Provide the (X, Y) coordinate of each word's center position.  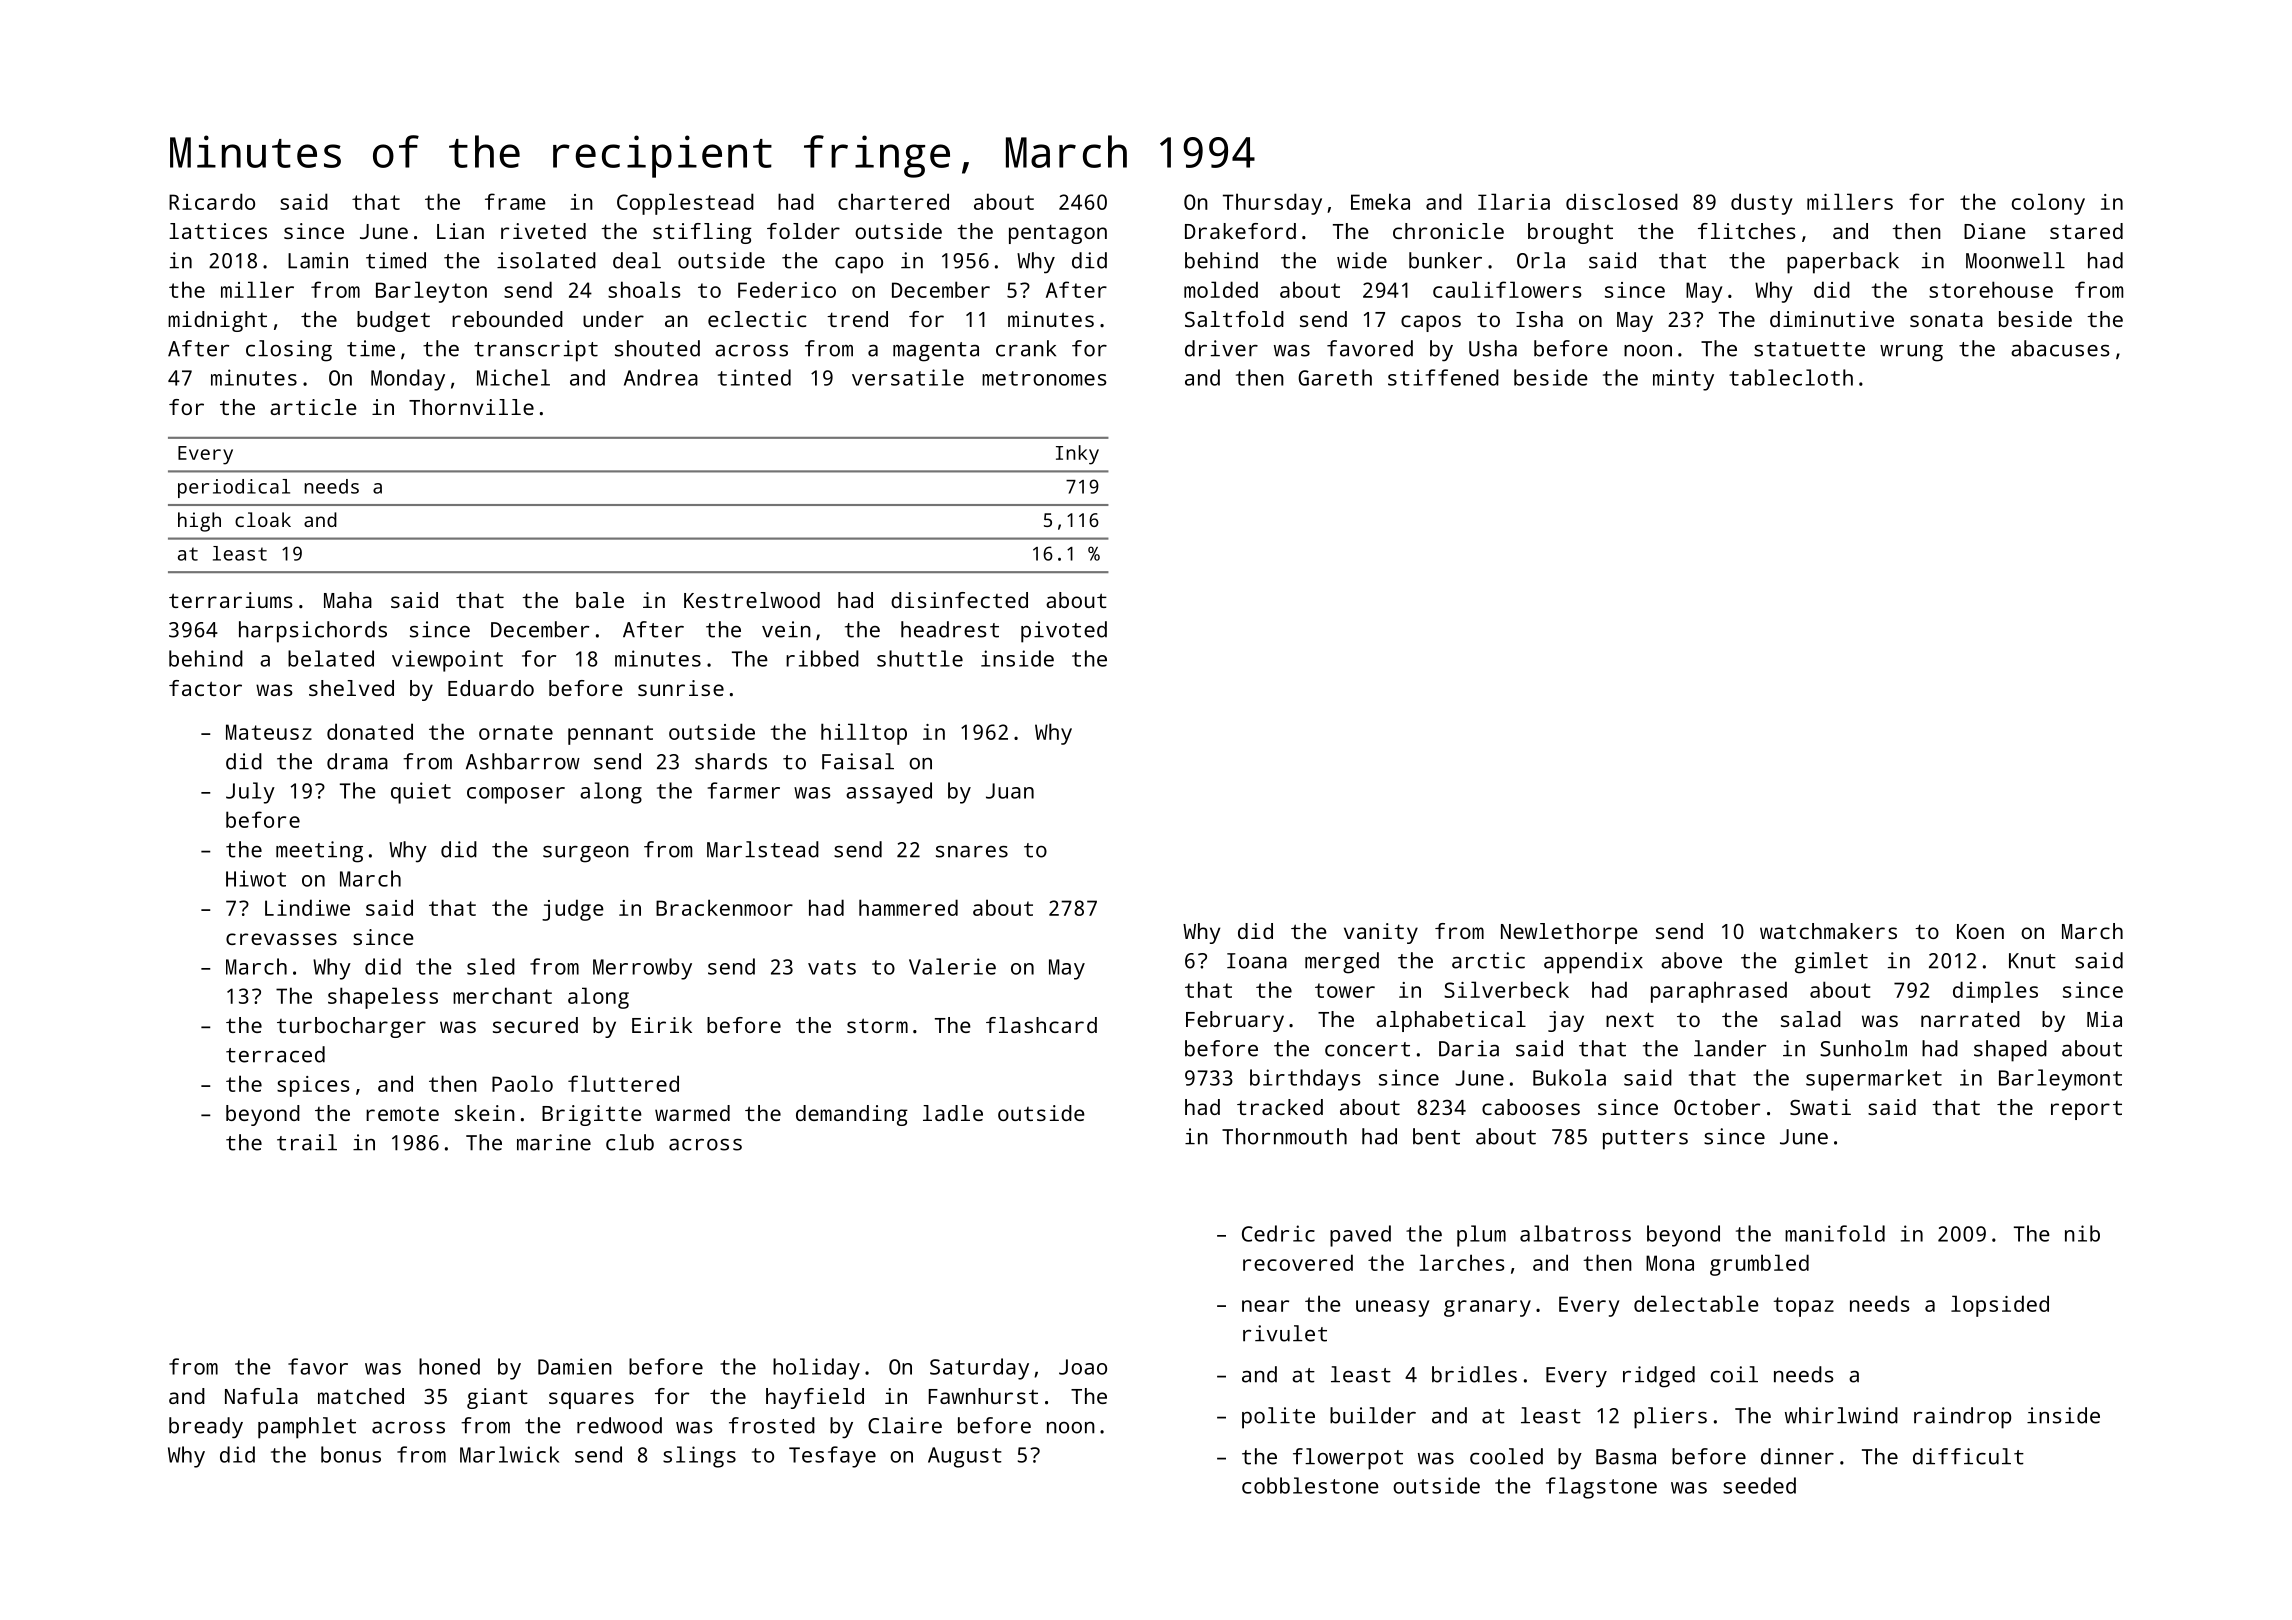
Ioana (1257, 961)
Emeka (1380, 201)
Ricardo (212, 201)
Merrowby (642, 969)
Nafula (261, 1396)
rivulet (1285, 1333)
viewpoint (447, 661)
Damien (575, 1366)
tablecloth (1791, 377)
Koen (1980, 931)
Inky (1077, 455)
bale (600, 600)
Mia (2104, 1019)
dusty (1761, 204)
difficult (1968, 1456)
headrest (950, 629)
